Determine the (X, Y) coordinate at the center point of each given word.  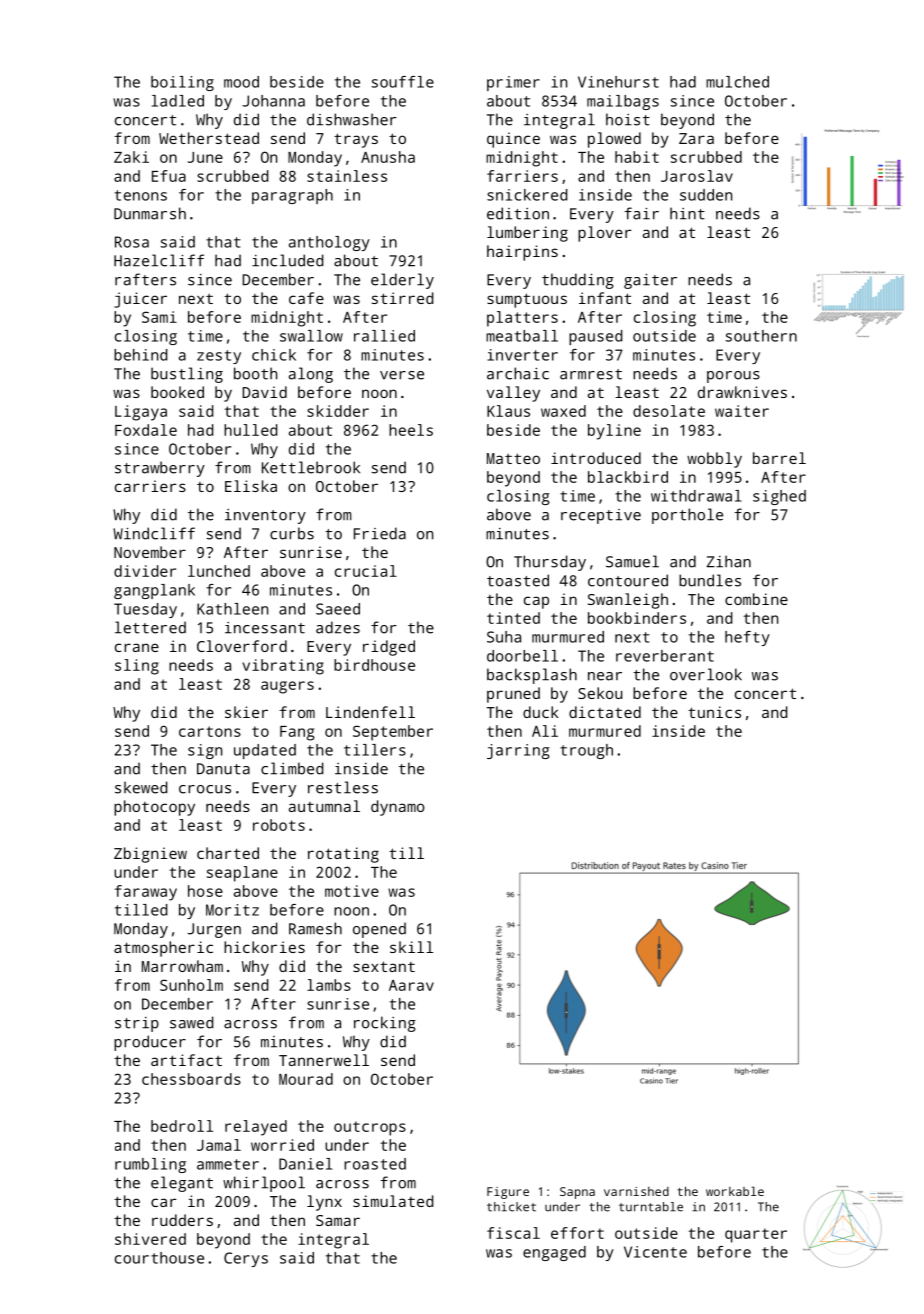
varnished (636, 1191)
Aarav (411, 985)
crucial (366, 571)
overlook (706, 674)
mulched (737, 82)
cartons (210, 731)
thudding (578, 281)
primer (513, 83)
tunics (714, 712)
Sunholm (191, 985)
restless (343, 787)
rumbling (150, 1165)
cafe (306, 298)
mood (241, 82)
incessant (265, 628)
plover (604, 234)
